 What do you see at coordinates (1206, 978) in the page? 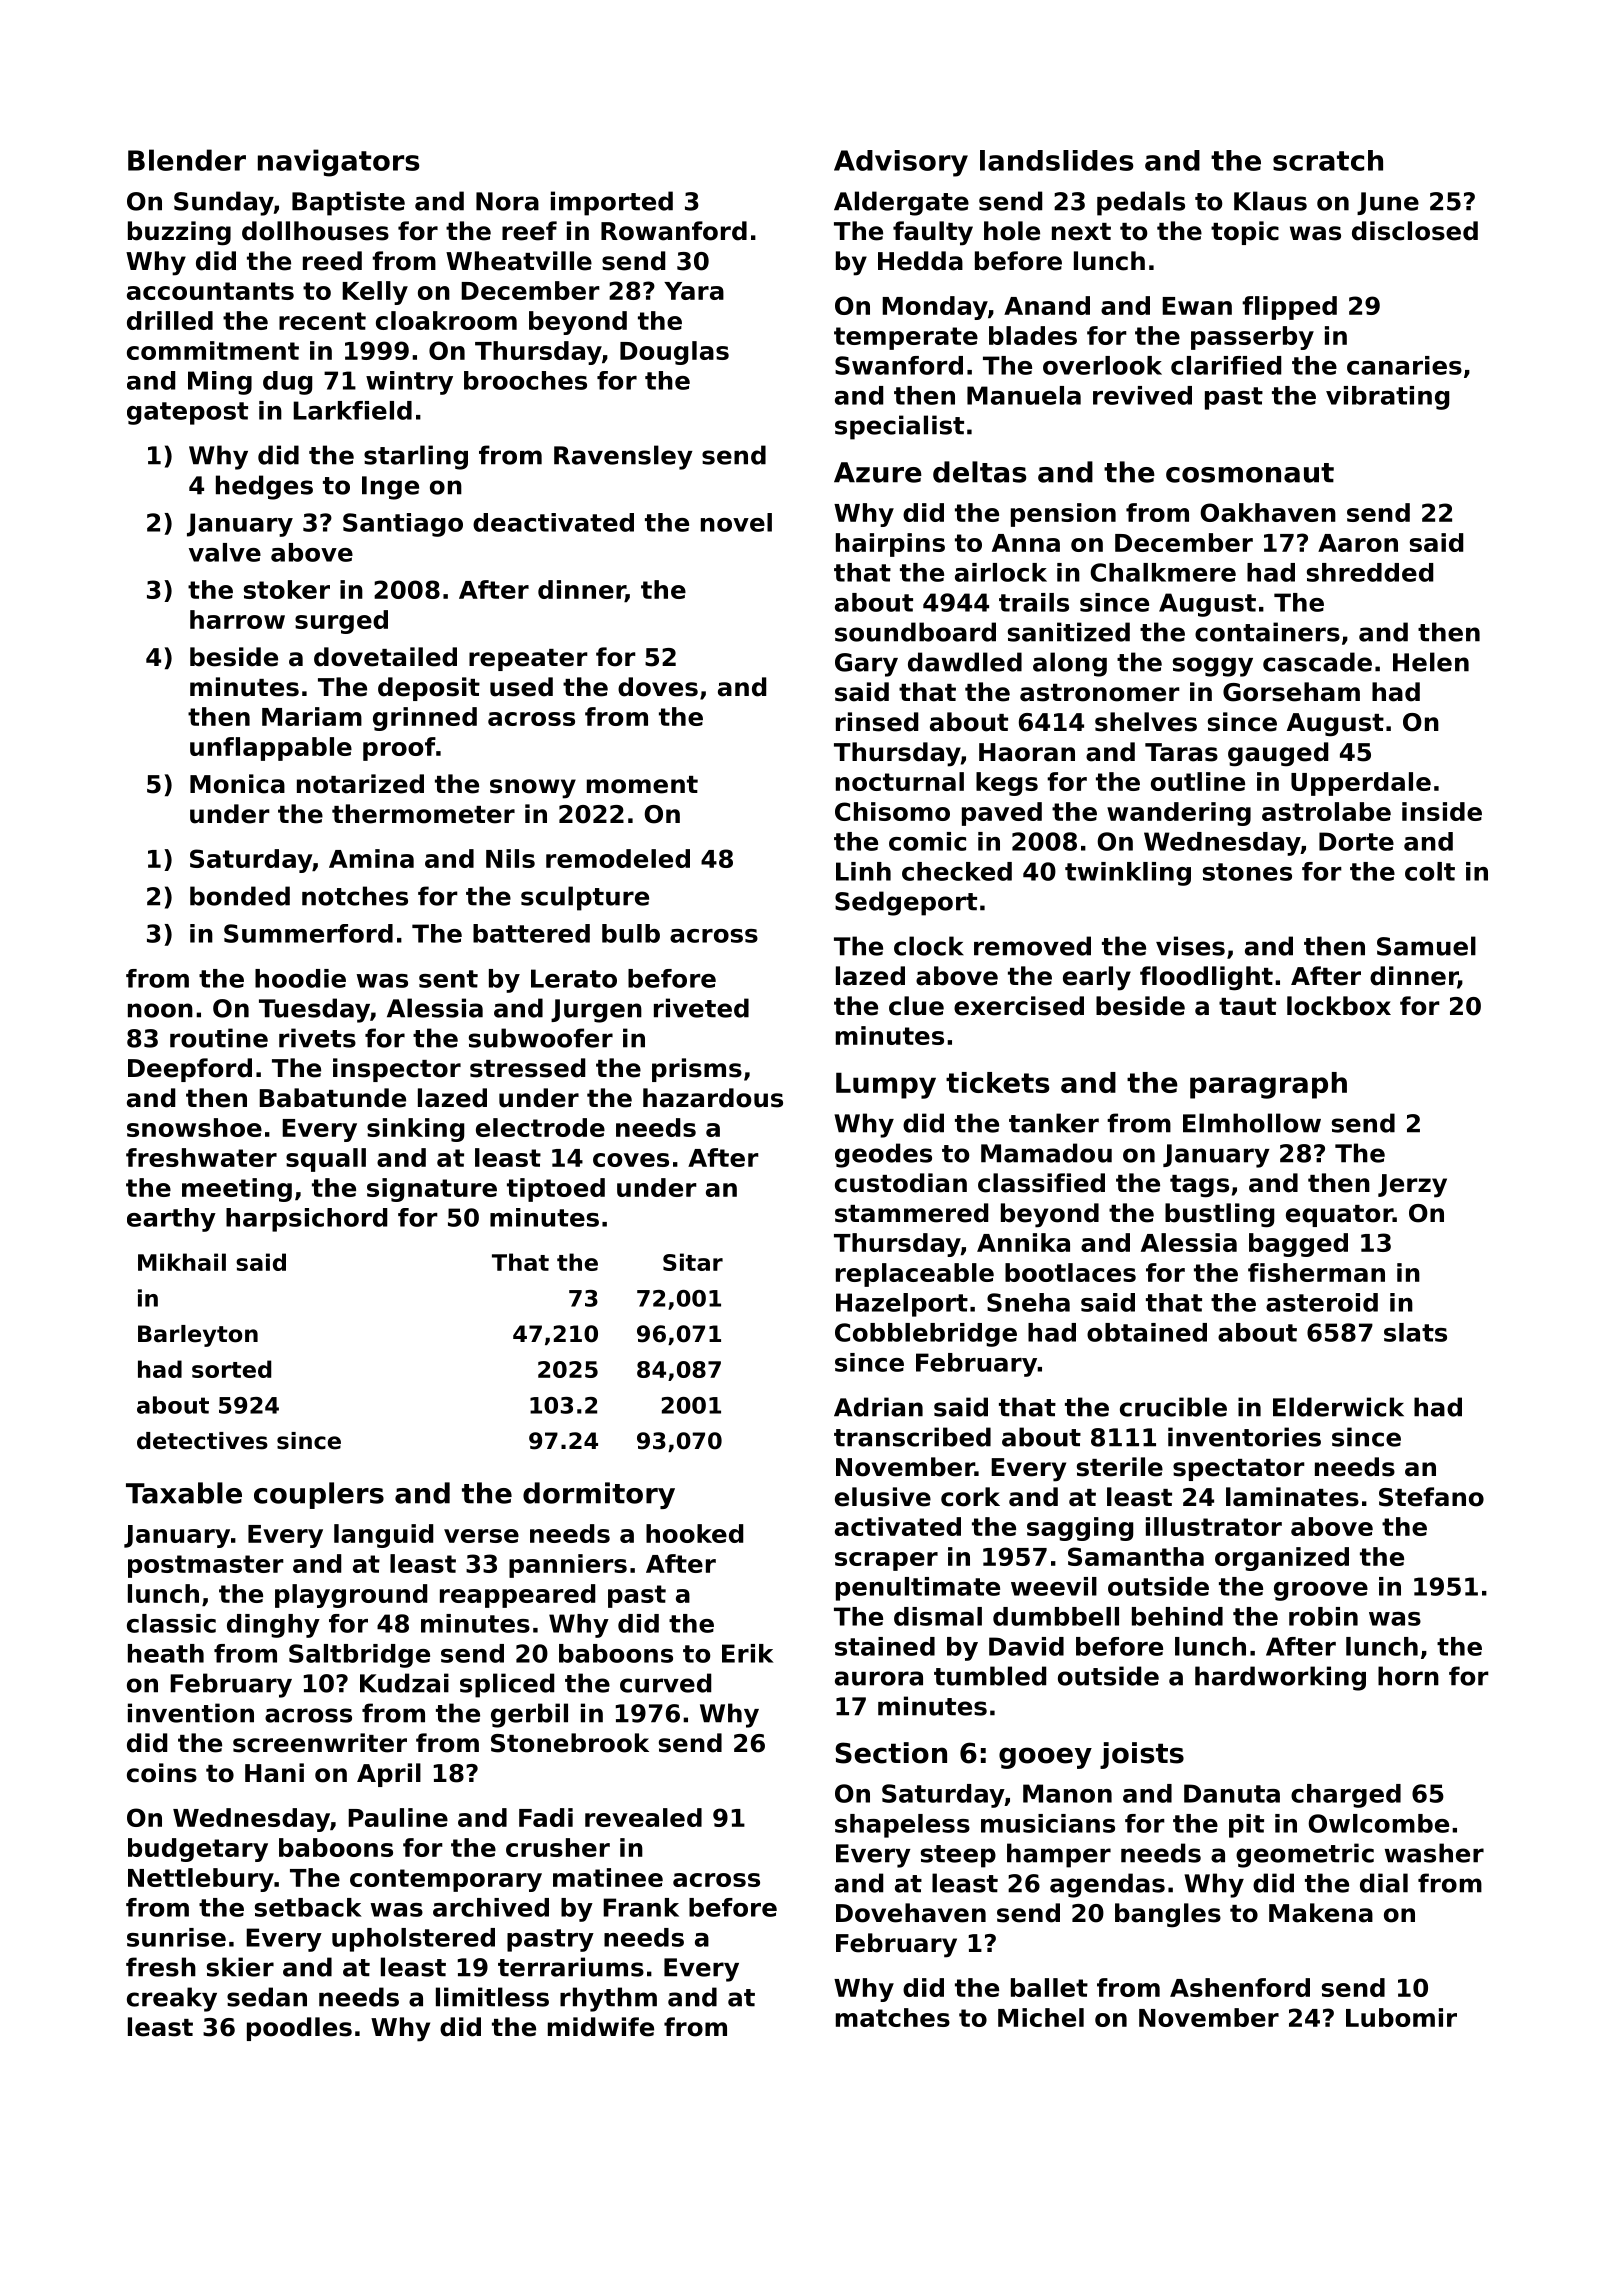
I see `floodlight` at bounding box center [1206, 978].
